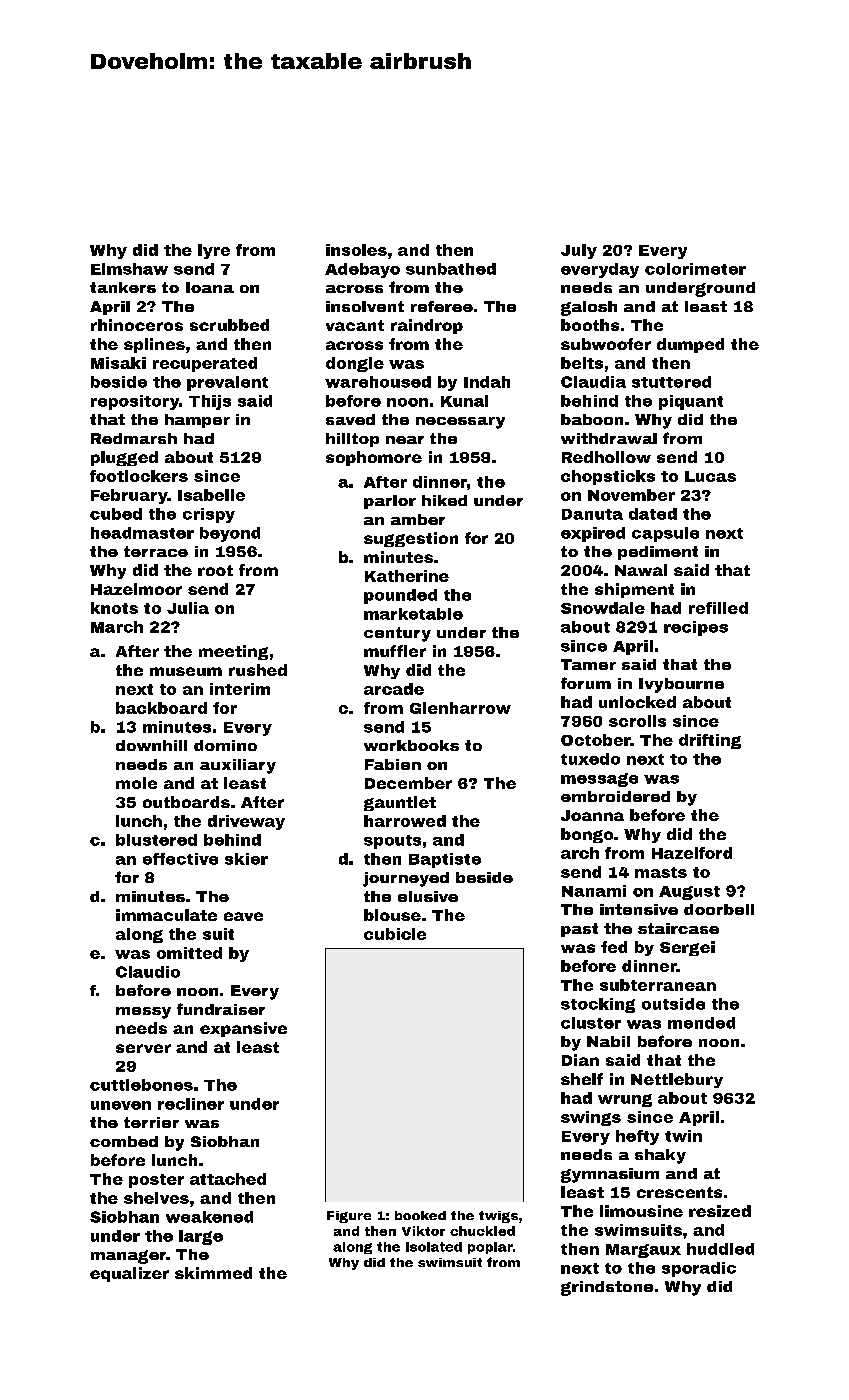 The height and width of the image is (1400, 849). What do you see at coordinates (213, 1273) in the image?
I see `skimmed` at bounding box center [213, 1273].
